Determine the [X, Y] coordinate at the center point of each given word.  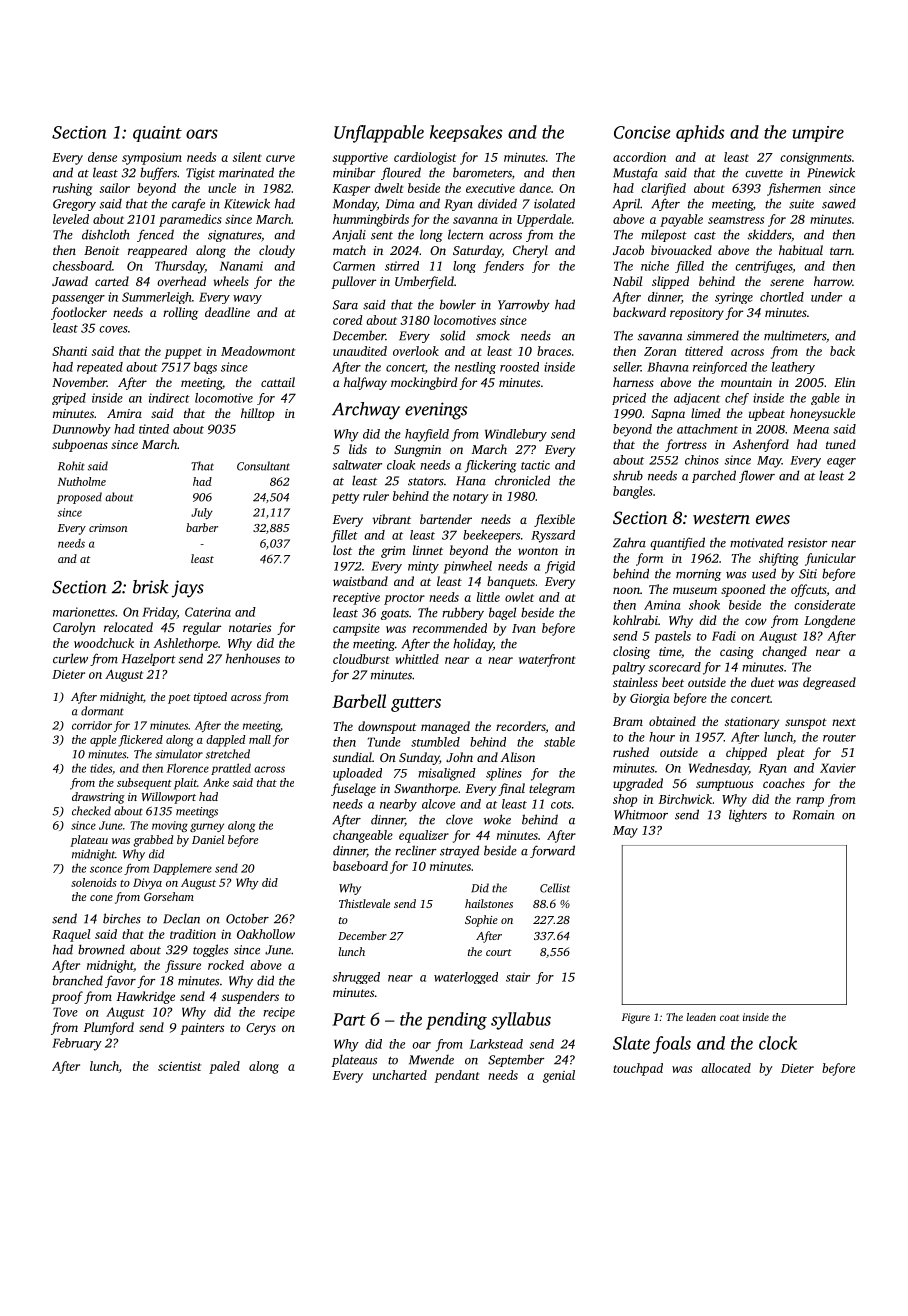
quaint [157, 134]
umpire [818, 134]
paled [224, 1067]
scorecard [674, 667]
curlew [70, 658]
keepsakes [466, 133]
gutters [416, 704]
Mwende [431, 1059]
